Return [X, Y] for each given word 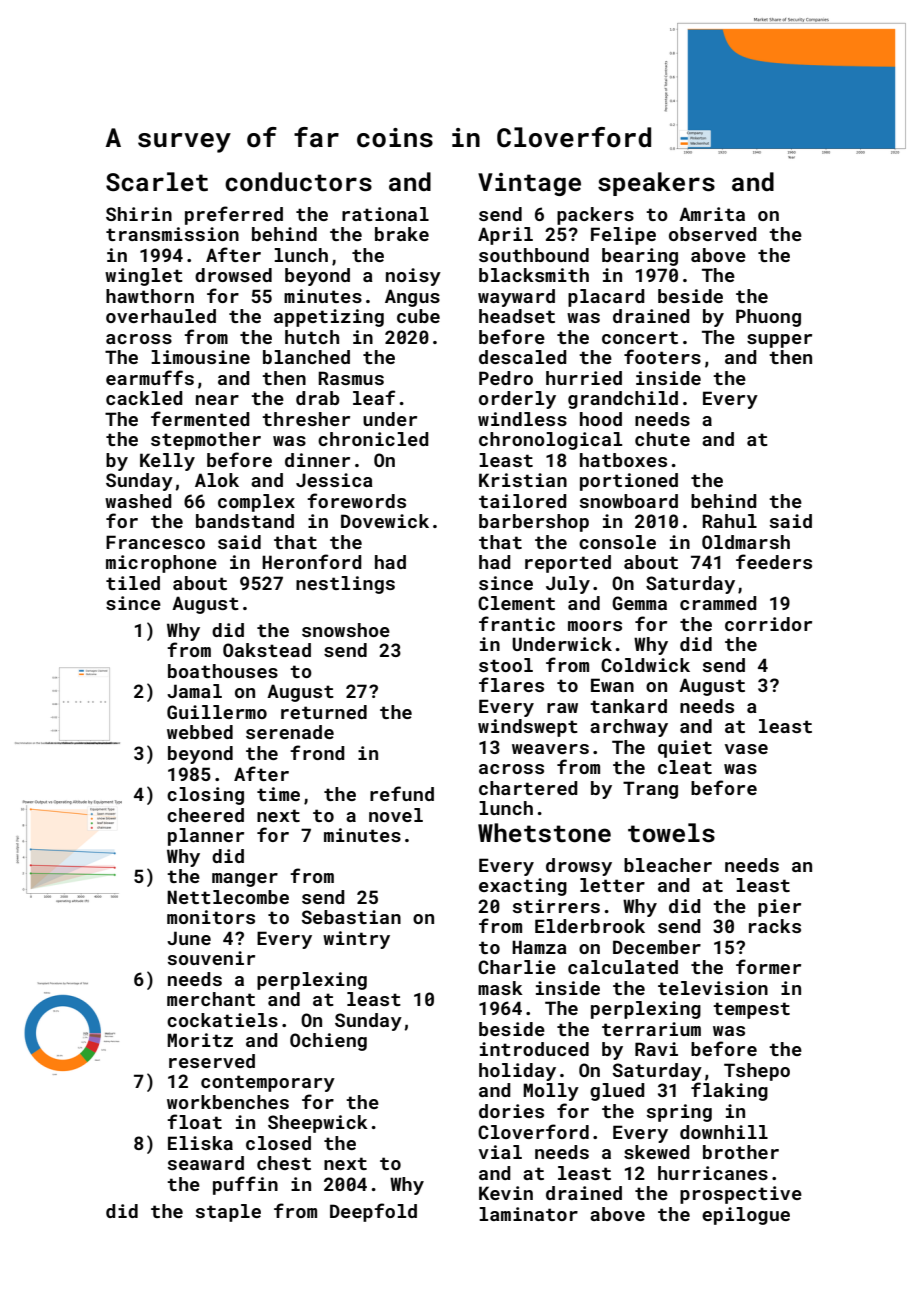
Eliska [200, 1143]
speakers [656, 184]
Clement [516, 603]
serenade [290, 732]
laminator [528, 1214]
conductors [298, 182]
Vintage [529, 184]
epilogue [746, 1216]
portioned [629, 482]
